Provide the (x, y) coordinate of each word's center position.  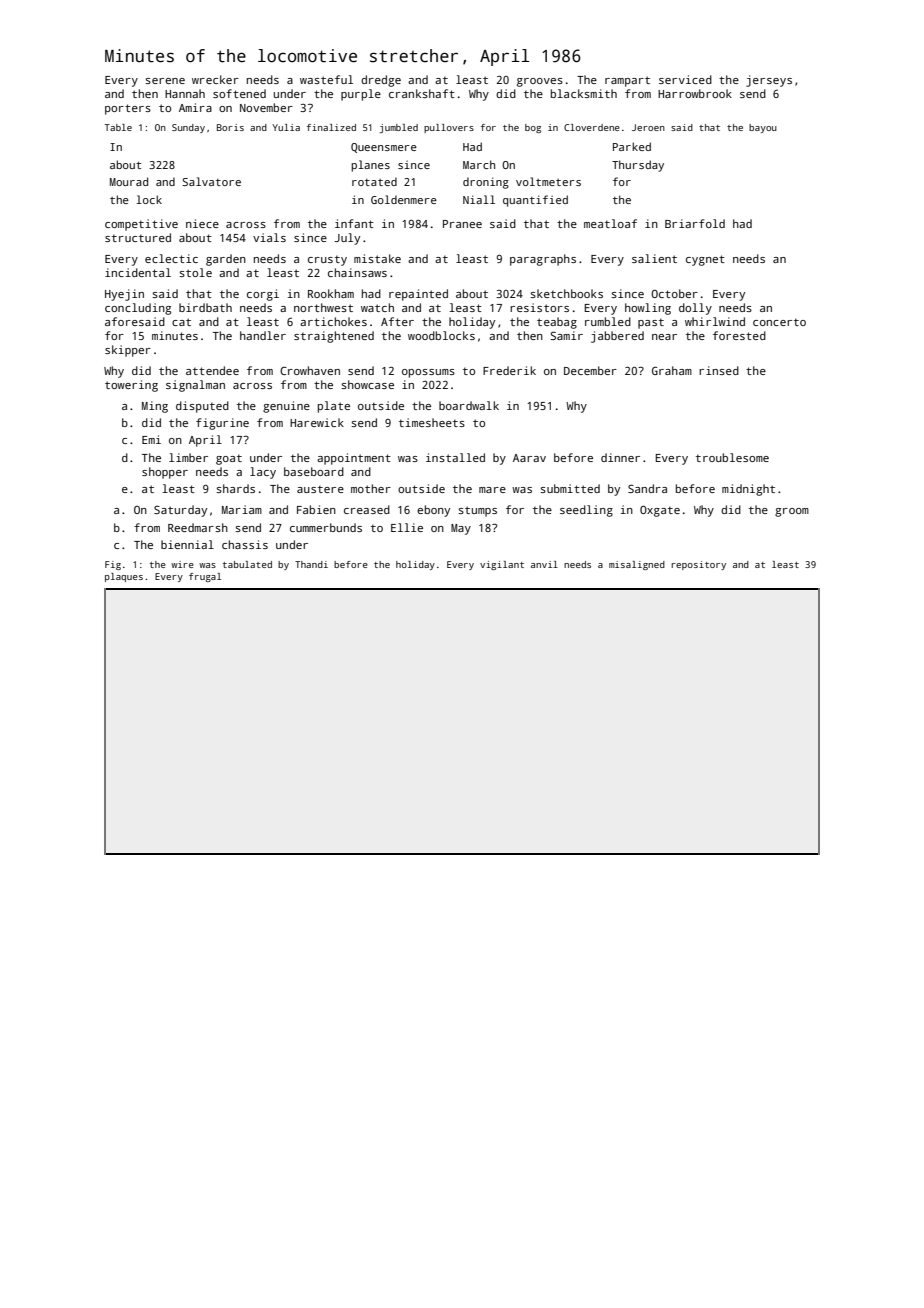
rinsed (719, 370)
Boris (230, 127)
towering (131, 386)
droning (486, 183)
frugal (205, 577)
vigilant (502, 565)
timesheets (432, 422)
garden (226, 260)
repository (699, 565)
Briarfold (695, 223)
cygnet (705, 260)
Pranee (462, 224)
